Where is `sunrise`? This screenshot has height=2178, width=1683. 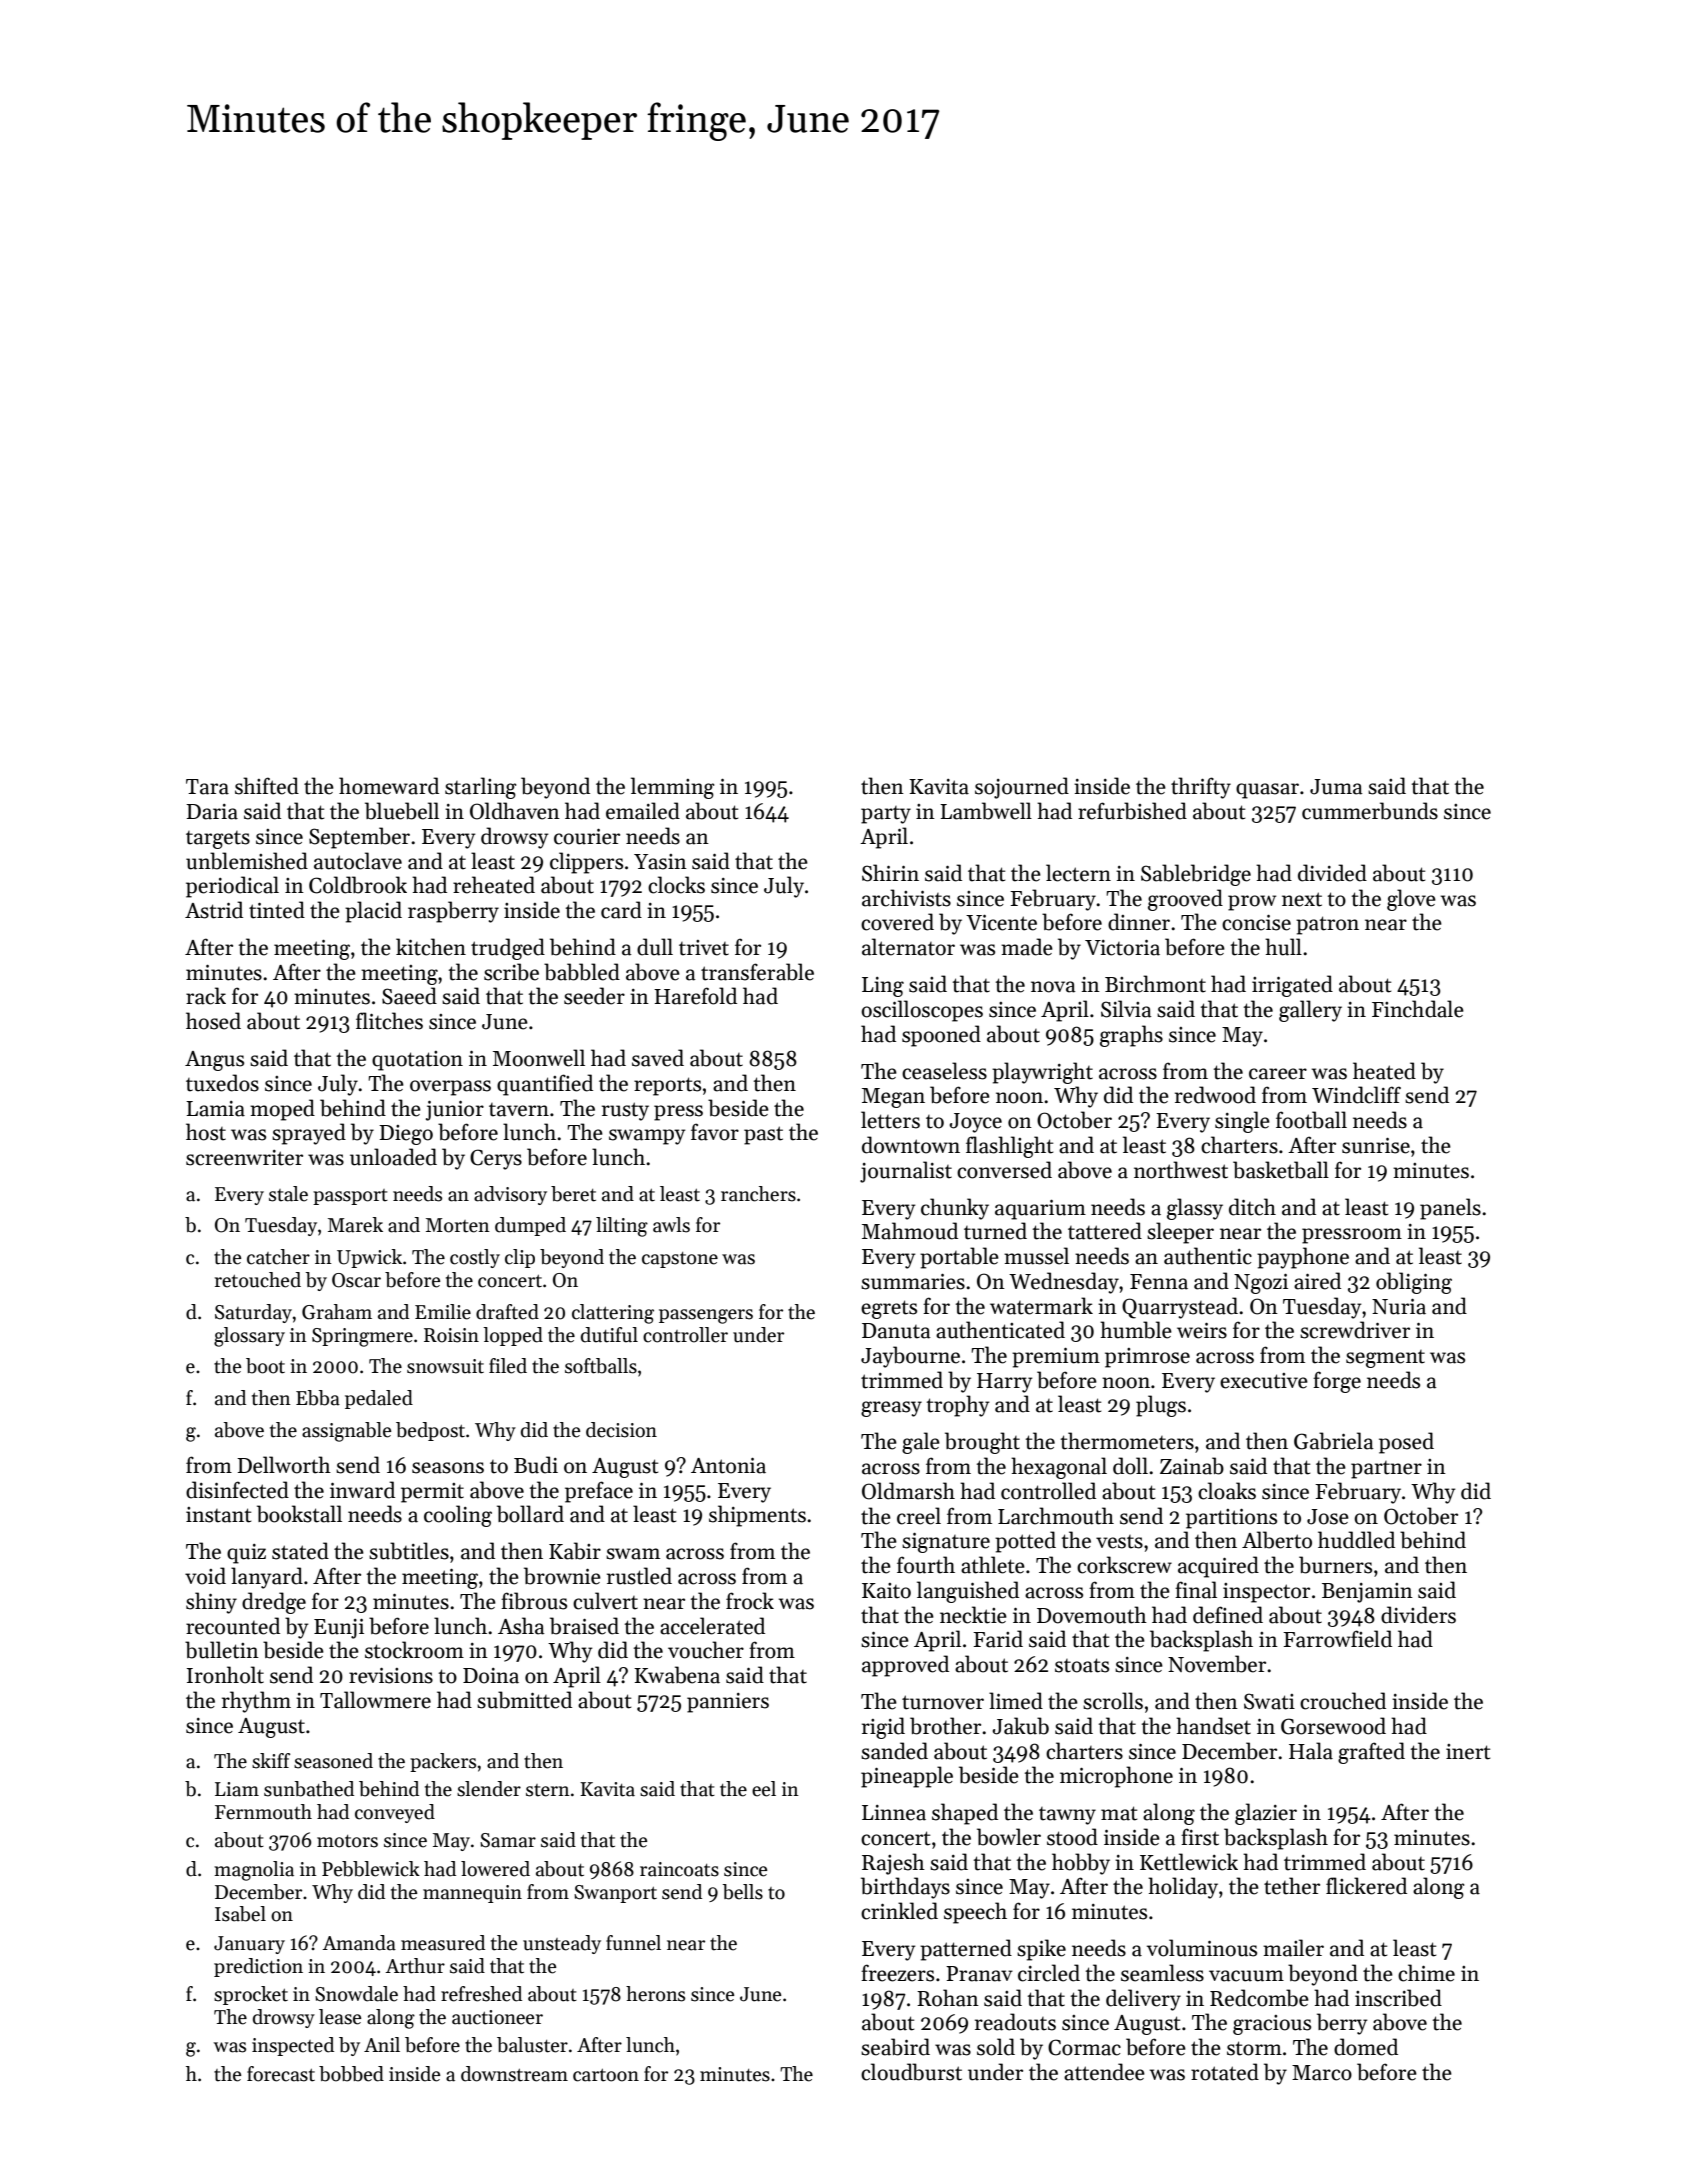
sunrise is located at coordinates (1376, 1146).
